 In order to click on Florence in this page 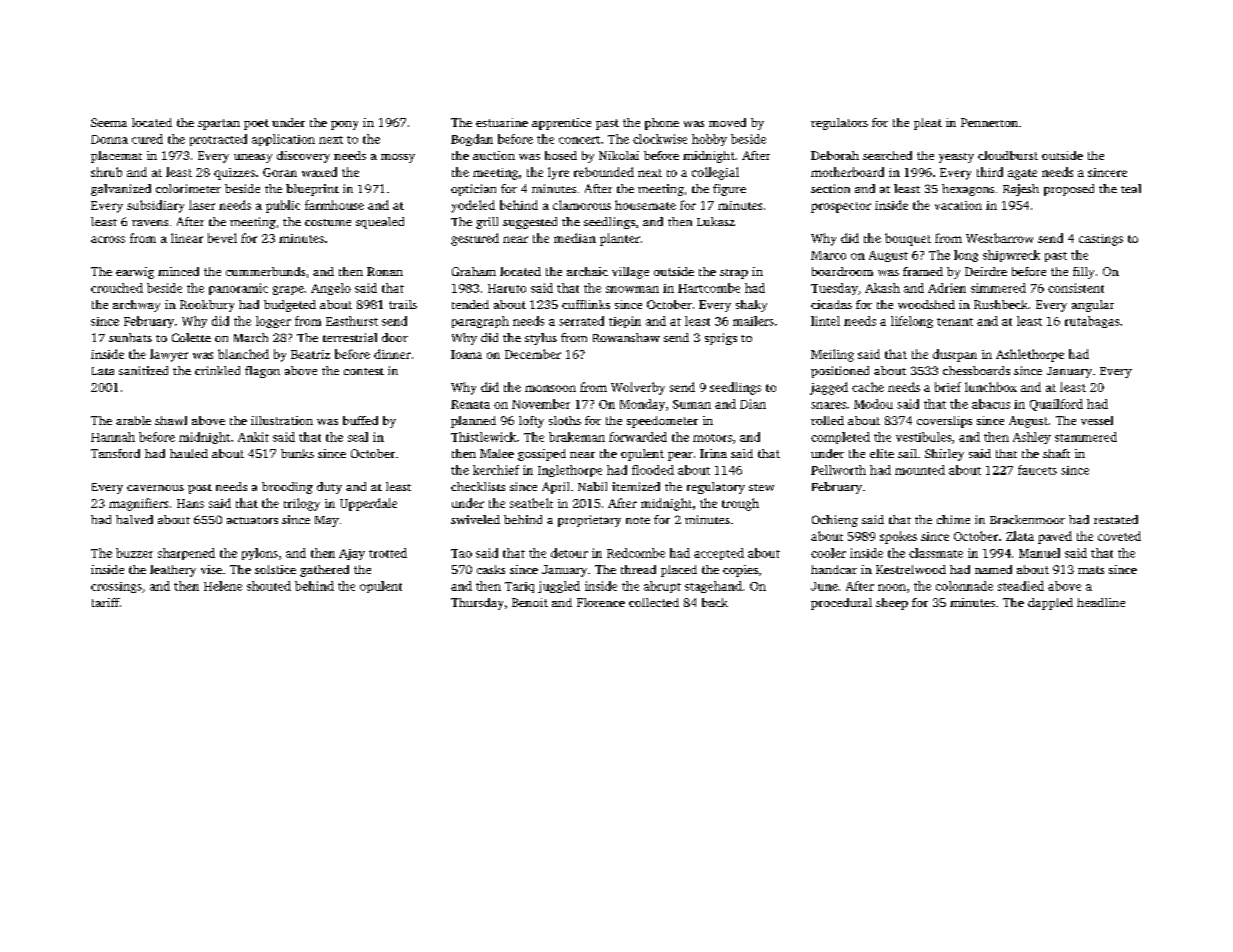, I will do `click(601, 602)`.
